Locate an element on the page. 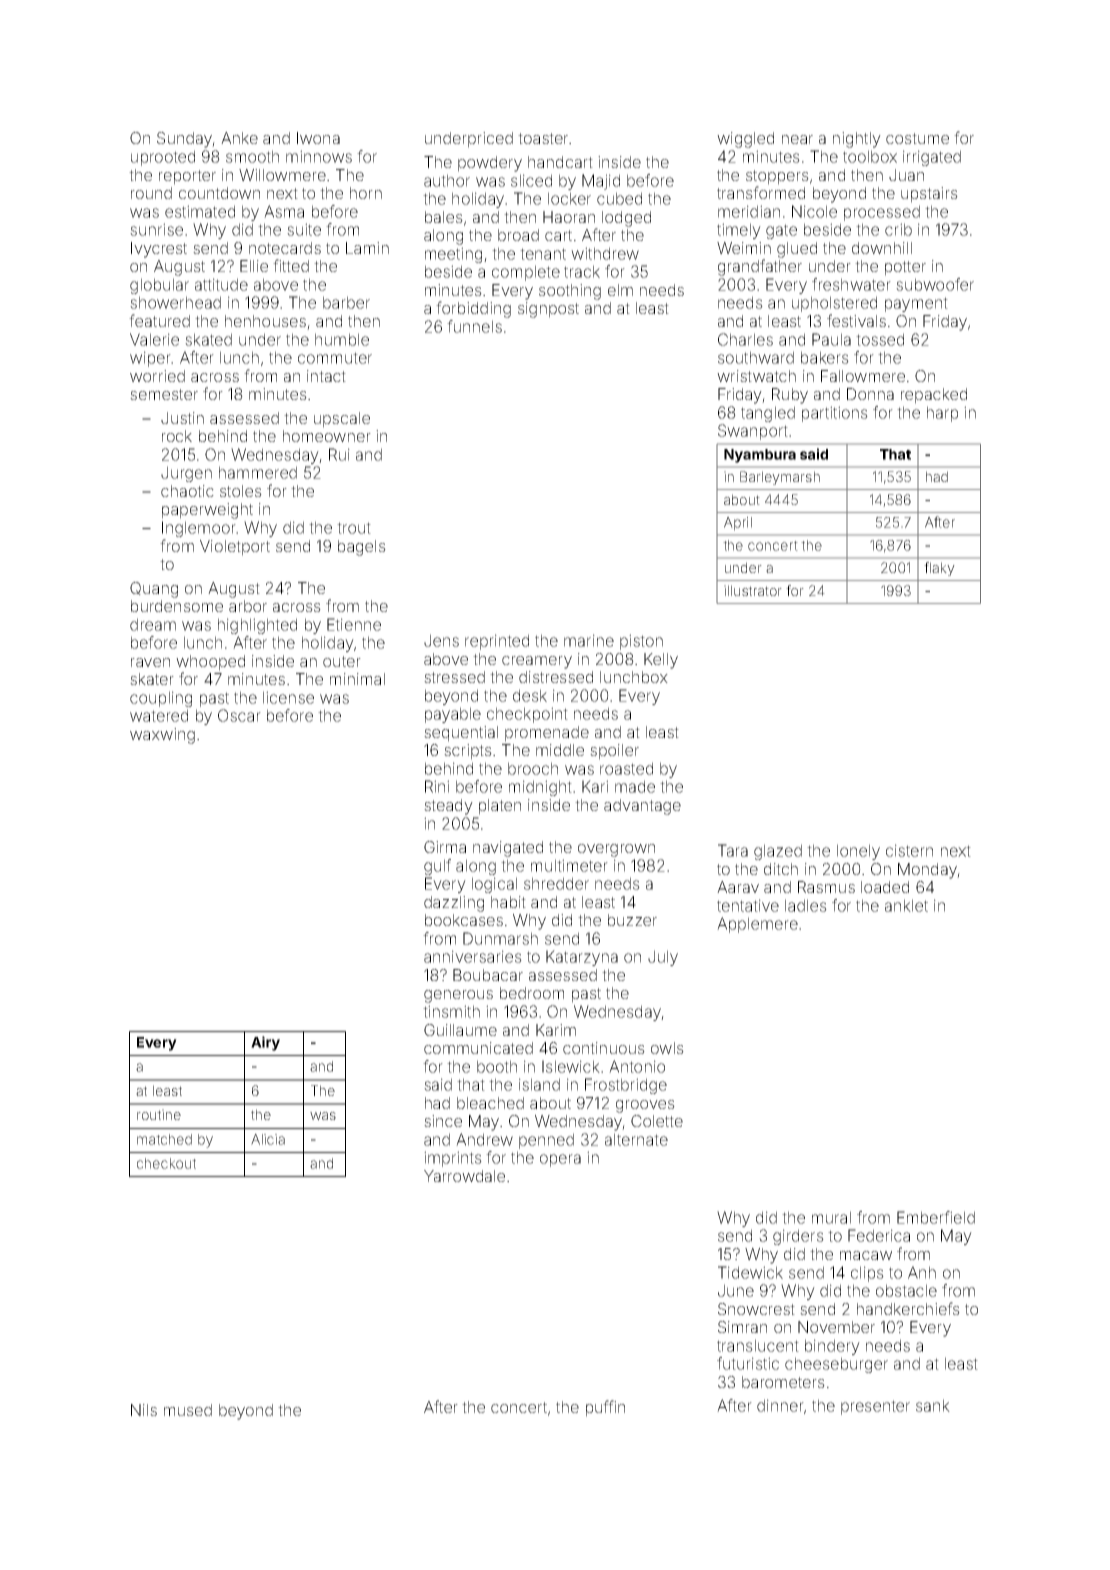 The image size is (1110, 1570). bedroom is located at coordinates (532, 993).
